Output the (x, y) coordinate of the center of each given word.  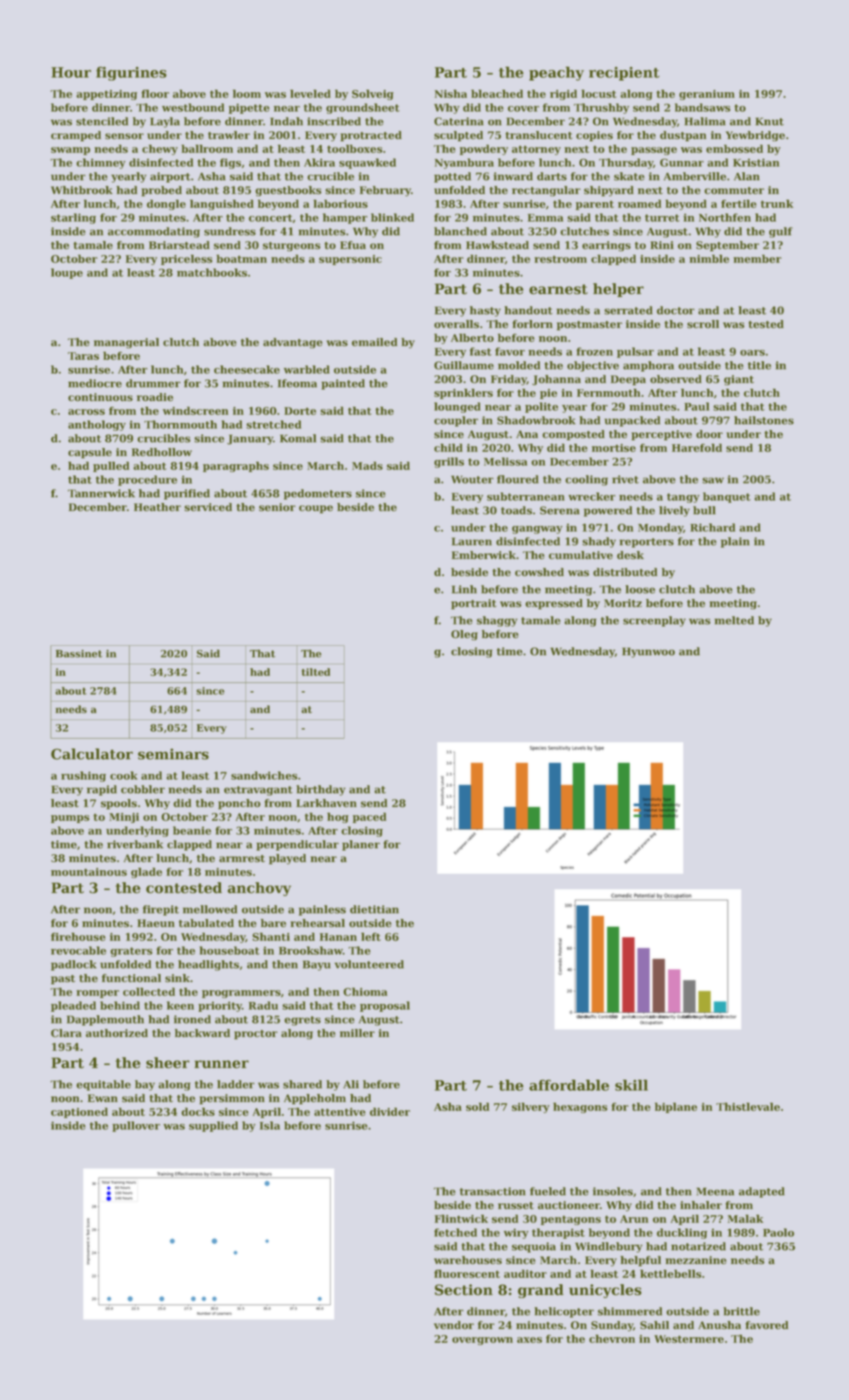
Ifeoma (297, 383)
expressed (554, 604)
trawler (229, 135)
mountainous (89, 872)
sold (477, 1106)
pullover (136, 1126)
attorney (536, 150)
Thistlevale (748, 1106)
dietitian (374, 909)
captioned (79, 1112)
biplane (676, 1107)
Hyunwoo (648, 652)
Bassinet (79, 654)
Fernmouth (608, 392)
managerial (126, 343)
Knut (770, 121)
